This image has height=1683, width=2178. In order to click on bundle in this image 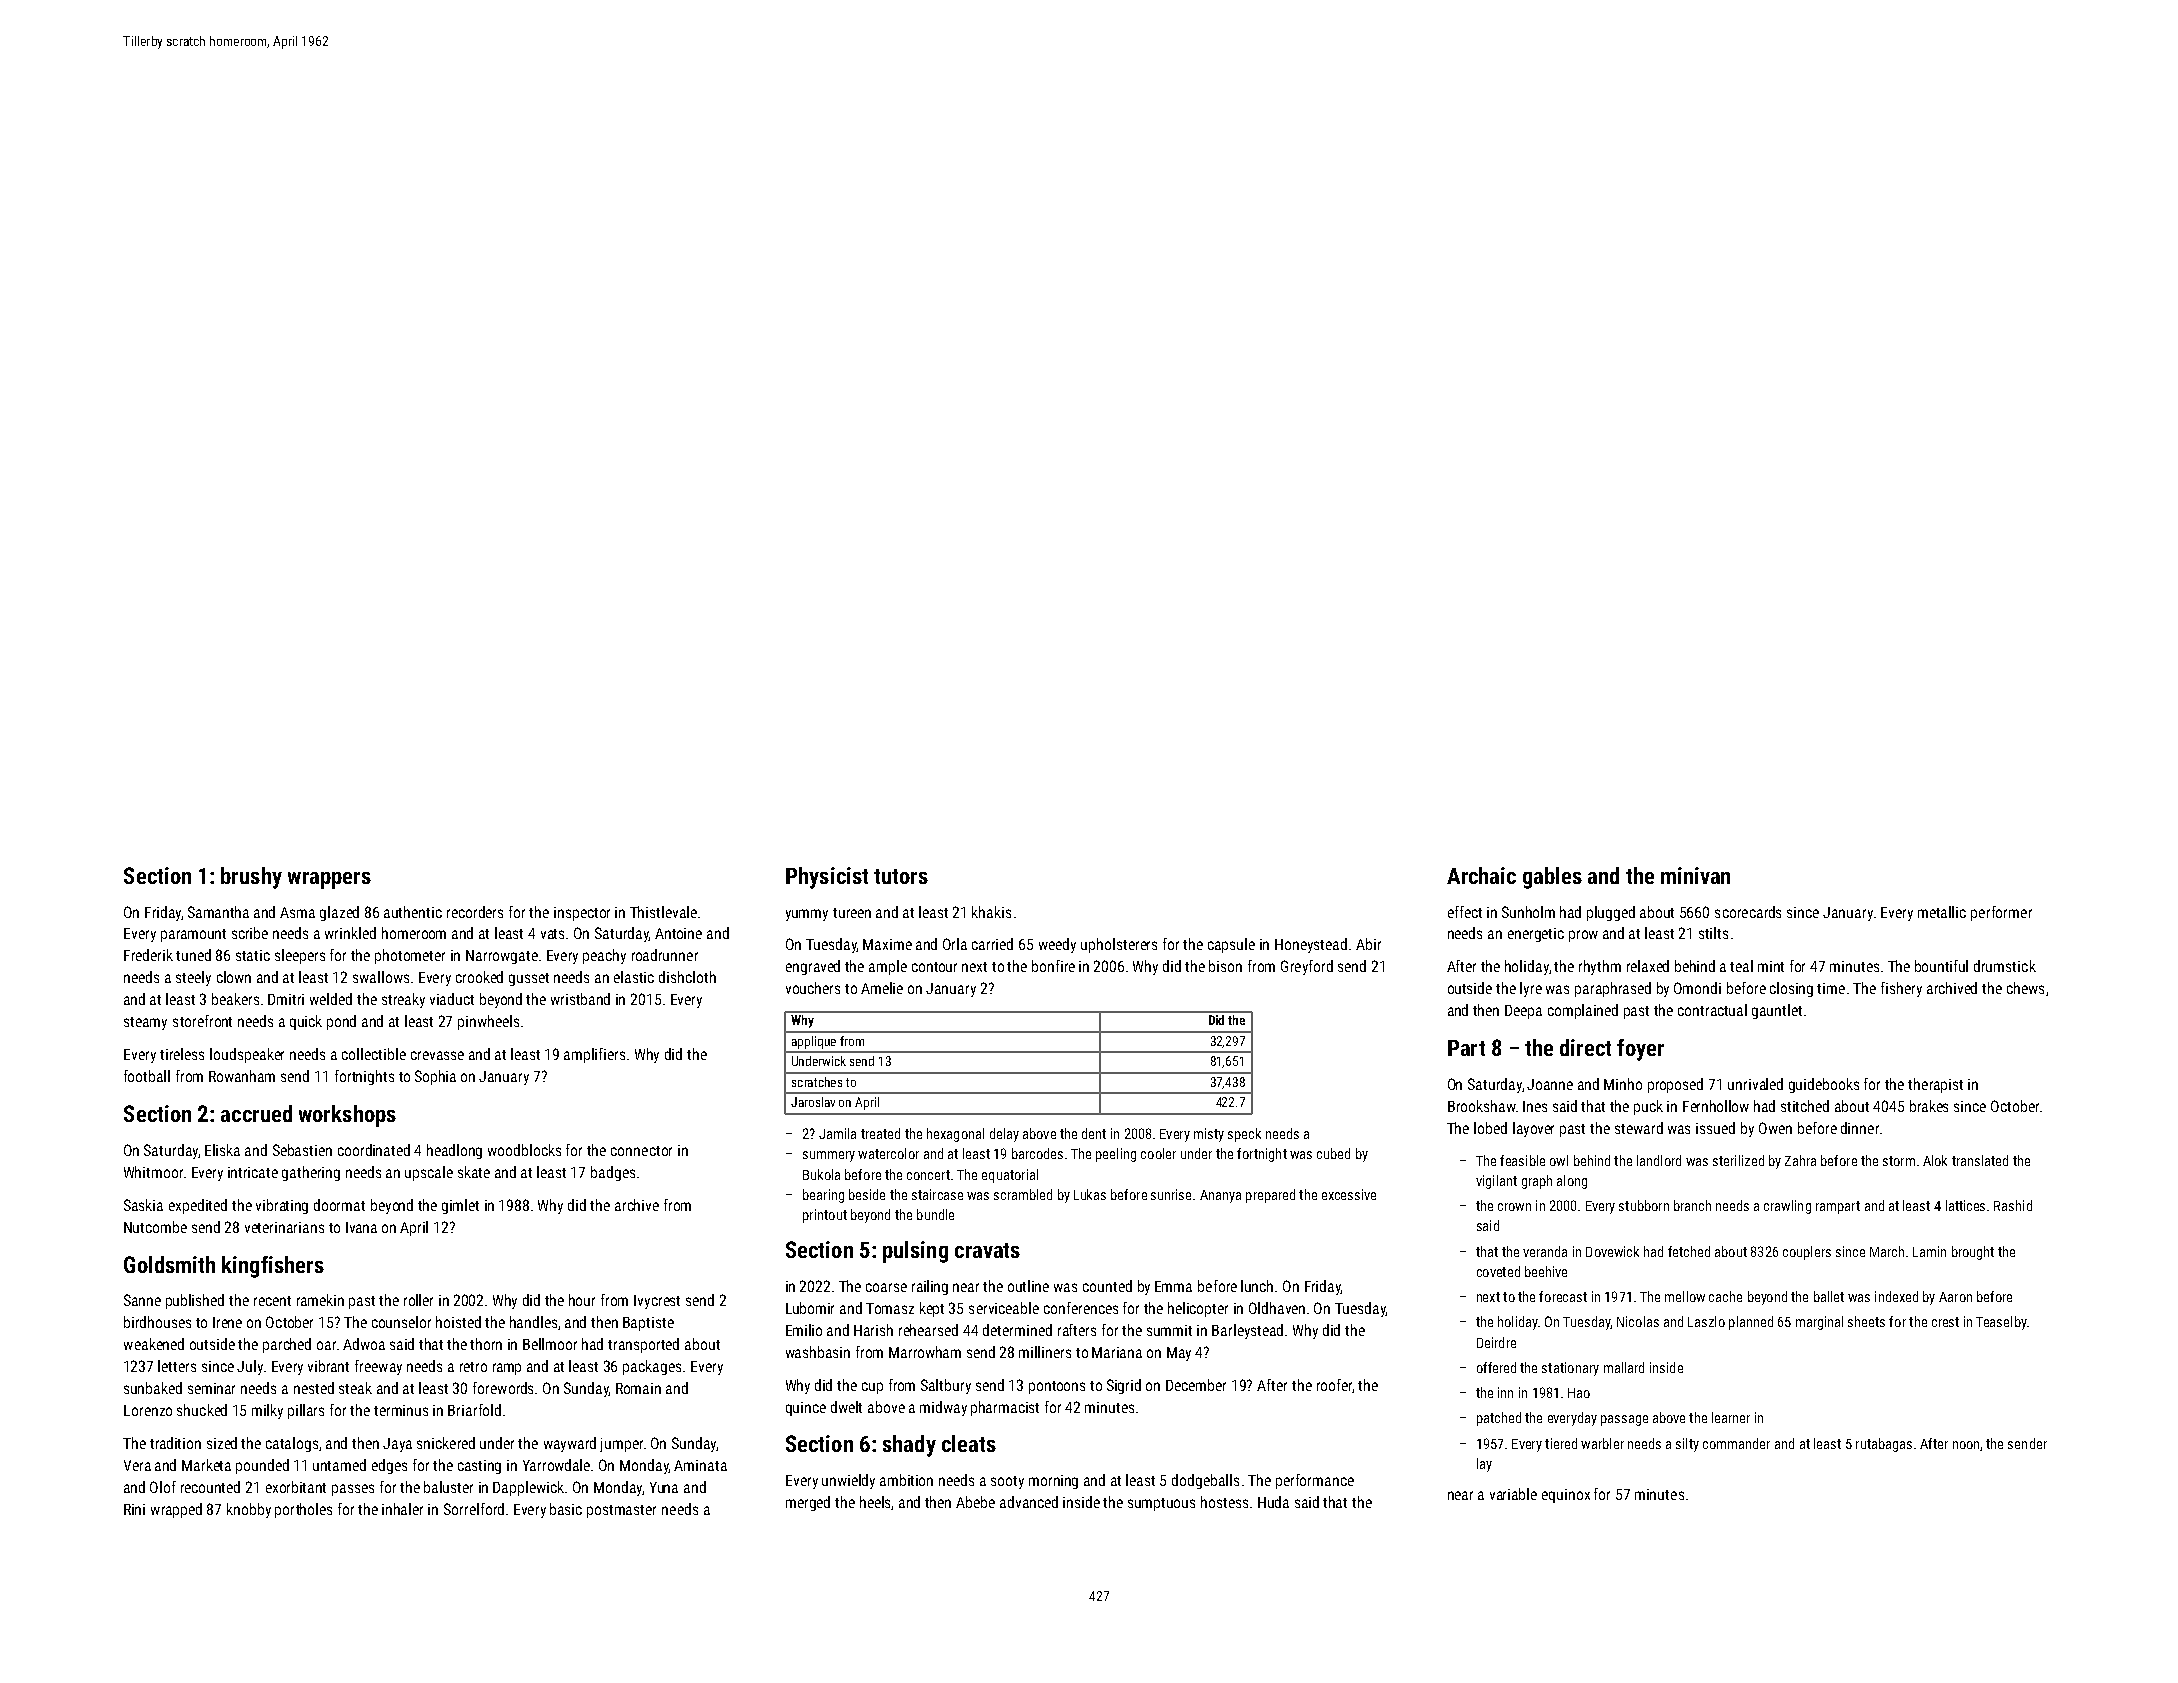, I will do `click(935, 1214)`.
